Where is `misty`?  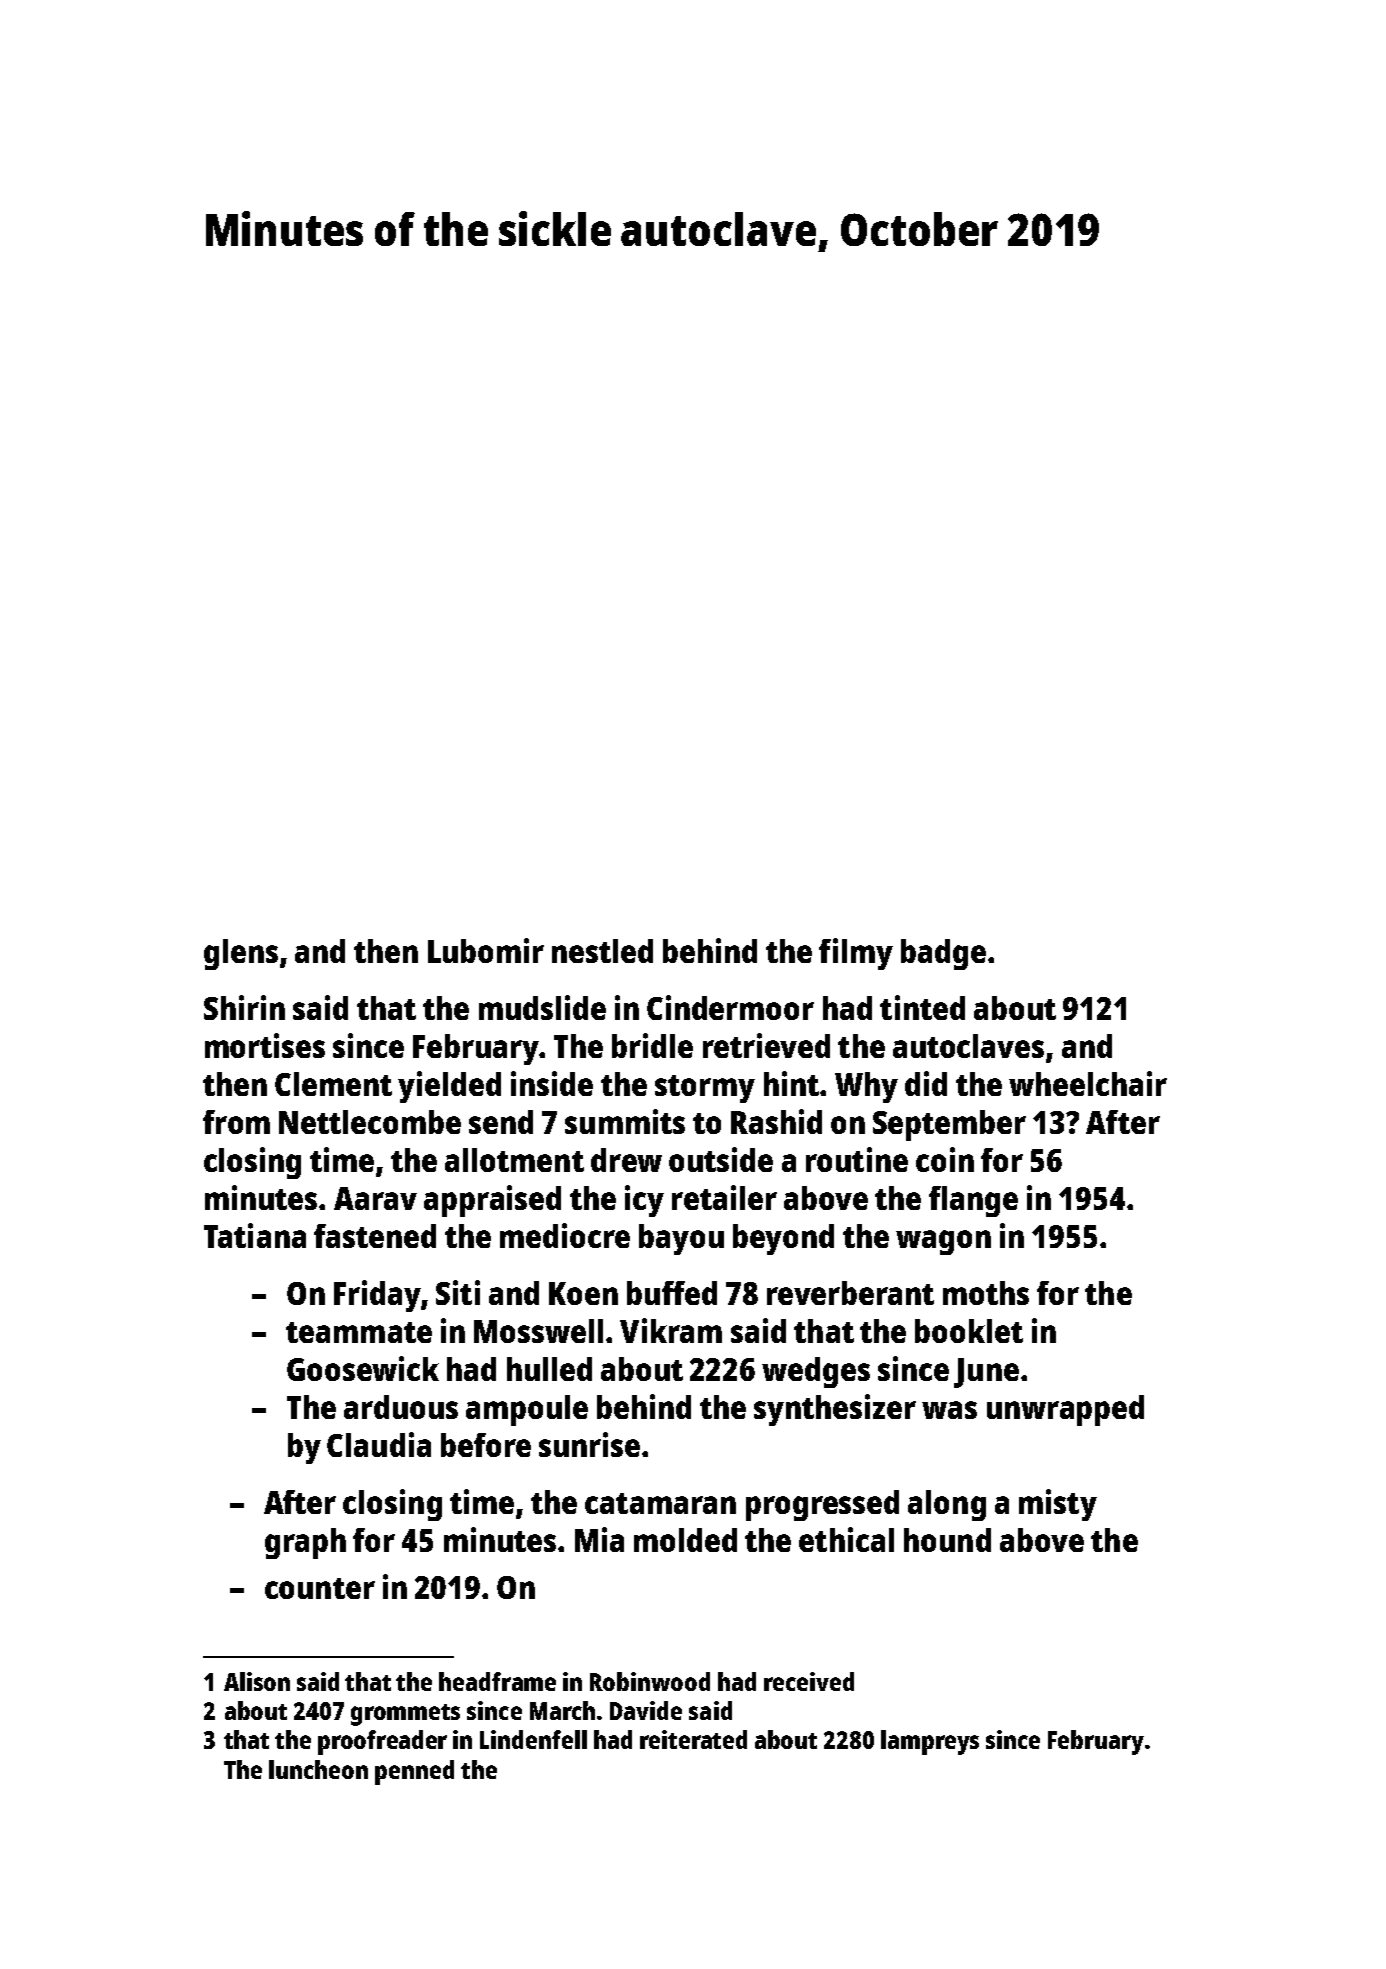 misty is located at coordinates (1058, 1505).
